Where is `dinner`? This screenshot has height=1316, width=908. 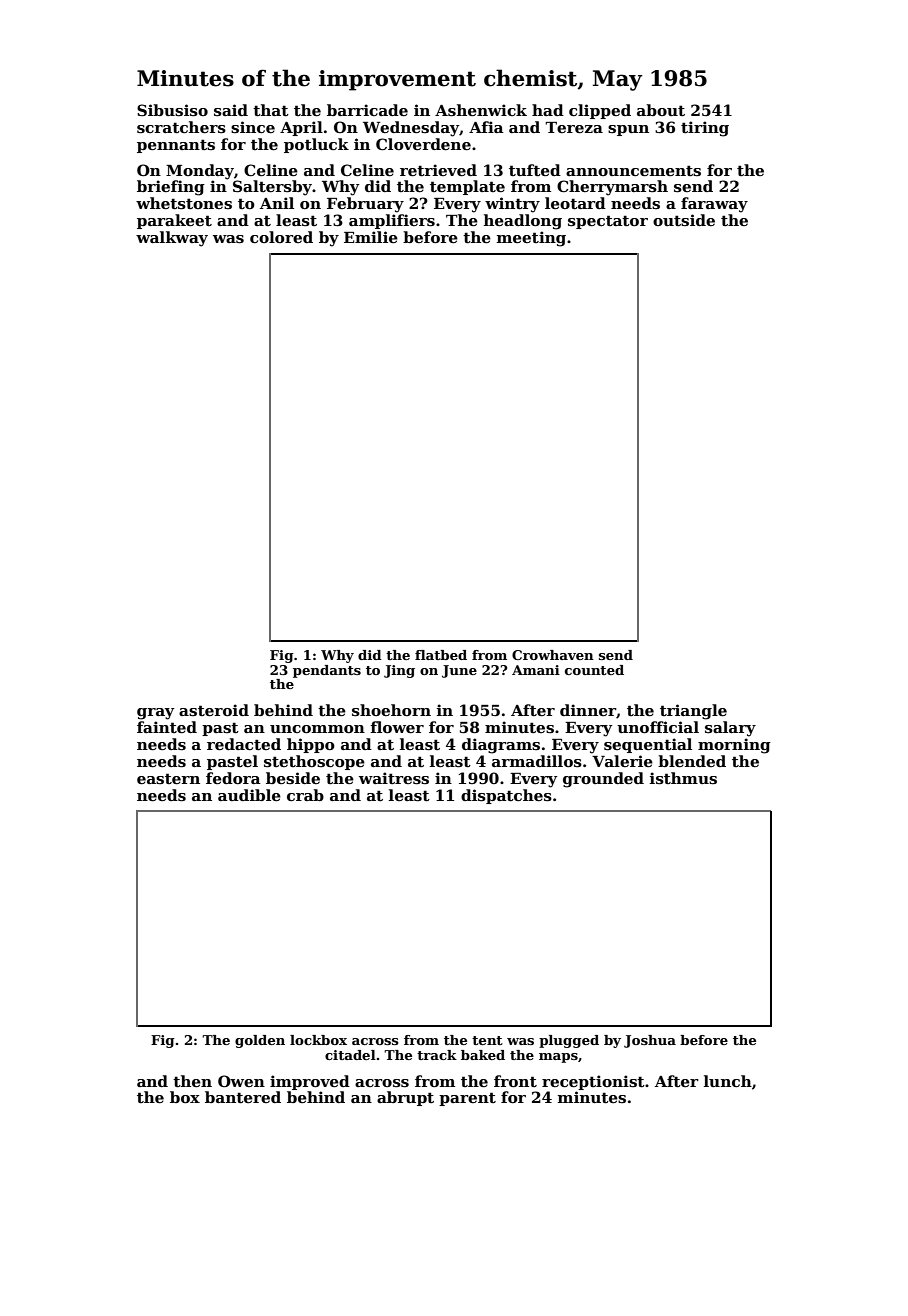 dinner is located at coordinates (588, 710).
